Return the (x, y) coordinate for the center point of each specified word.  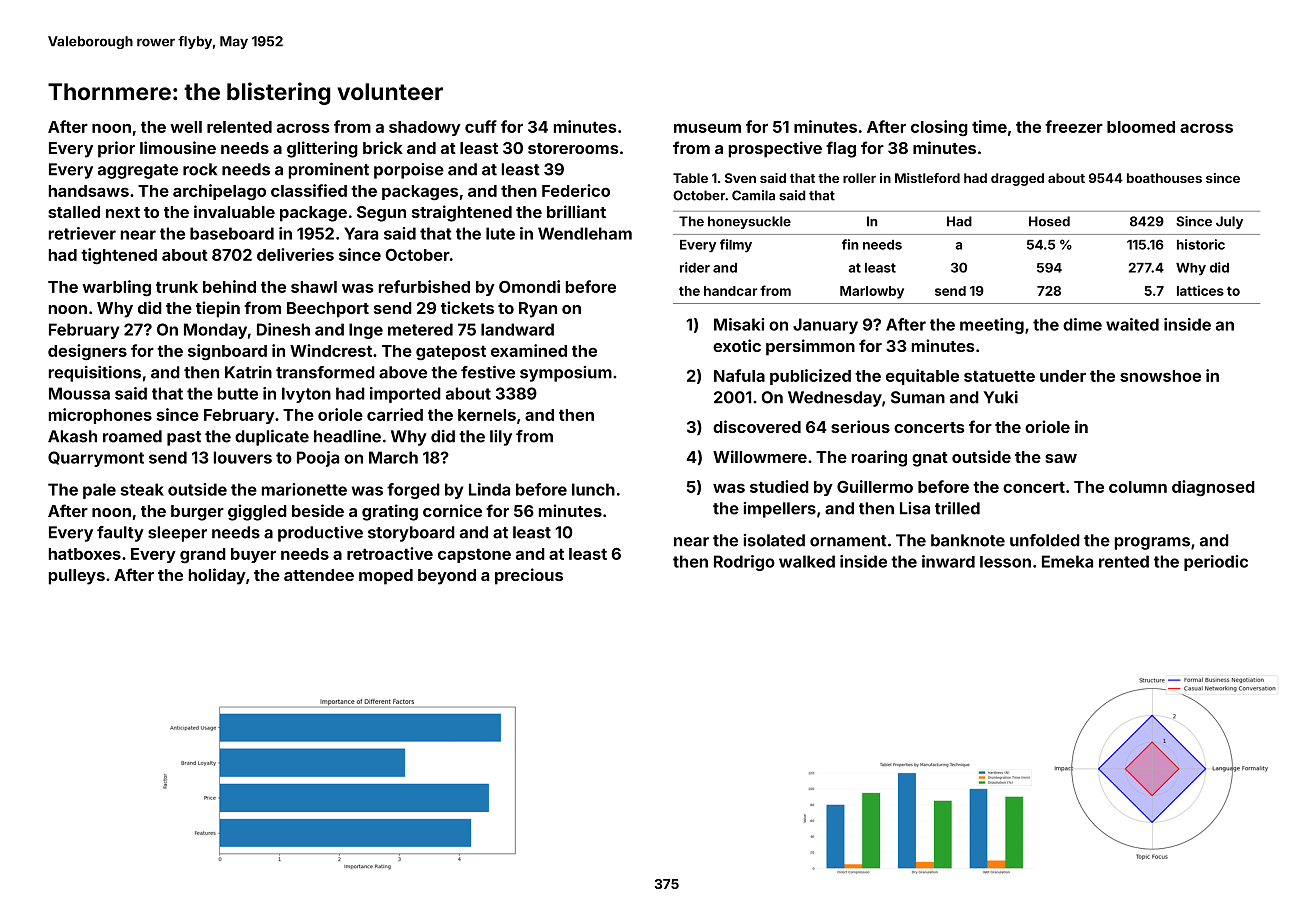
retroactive (390, 553)
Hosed (1049, 221)
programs (1152, 543)
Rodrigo (744, 563)
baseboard (232, 233)
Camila (753, 195)
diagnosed (1213, 488)
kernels (487, 415)
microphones (100, 416)
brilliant (576, 211)
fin (850, 244)
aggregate (138, 171)
